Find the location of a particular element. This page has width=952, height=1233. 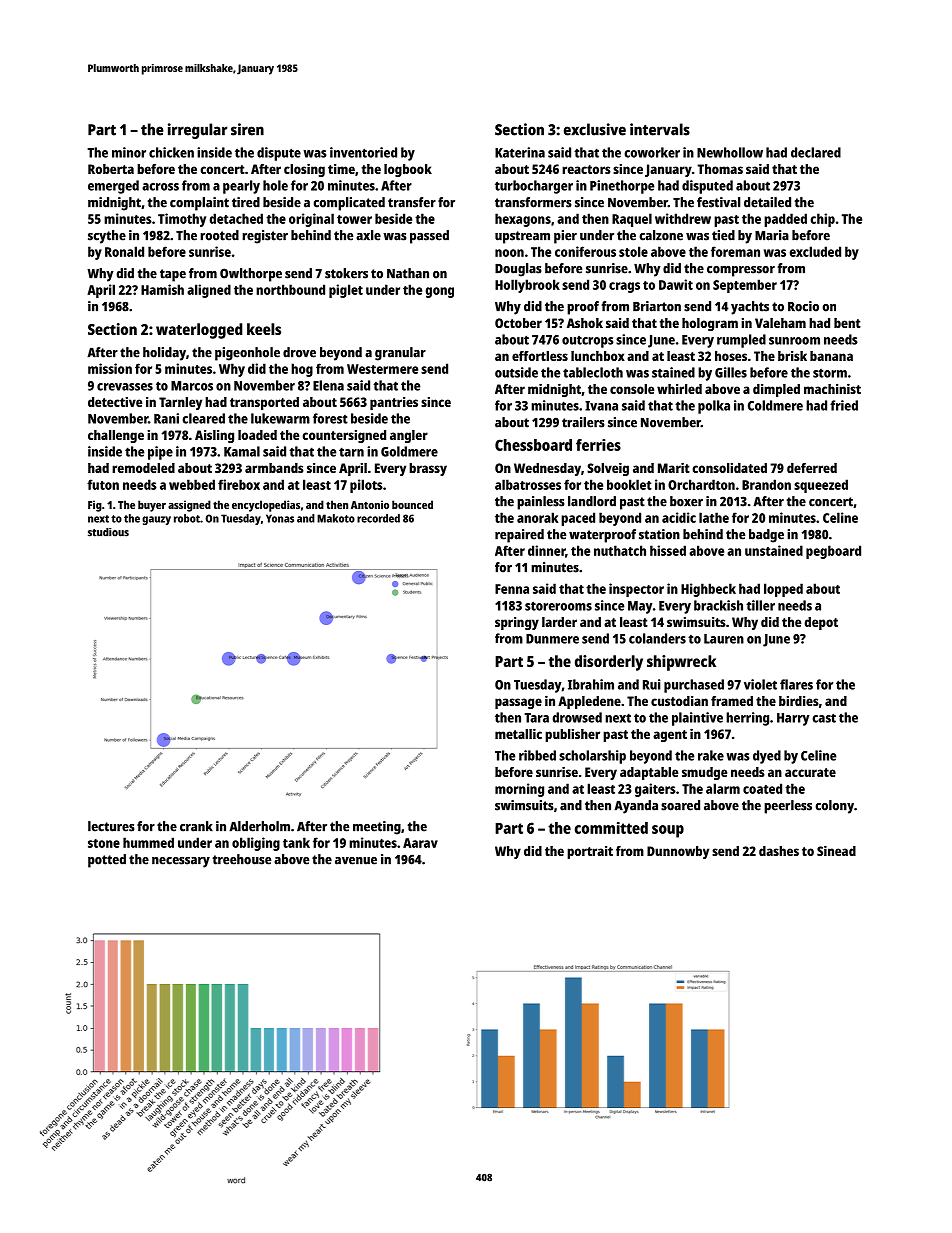

excluded is located at coordinates (815, 251).
